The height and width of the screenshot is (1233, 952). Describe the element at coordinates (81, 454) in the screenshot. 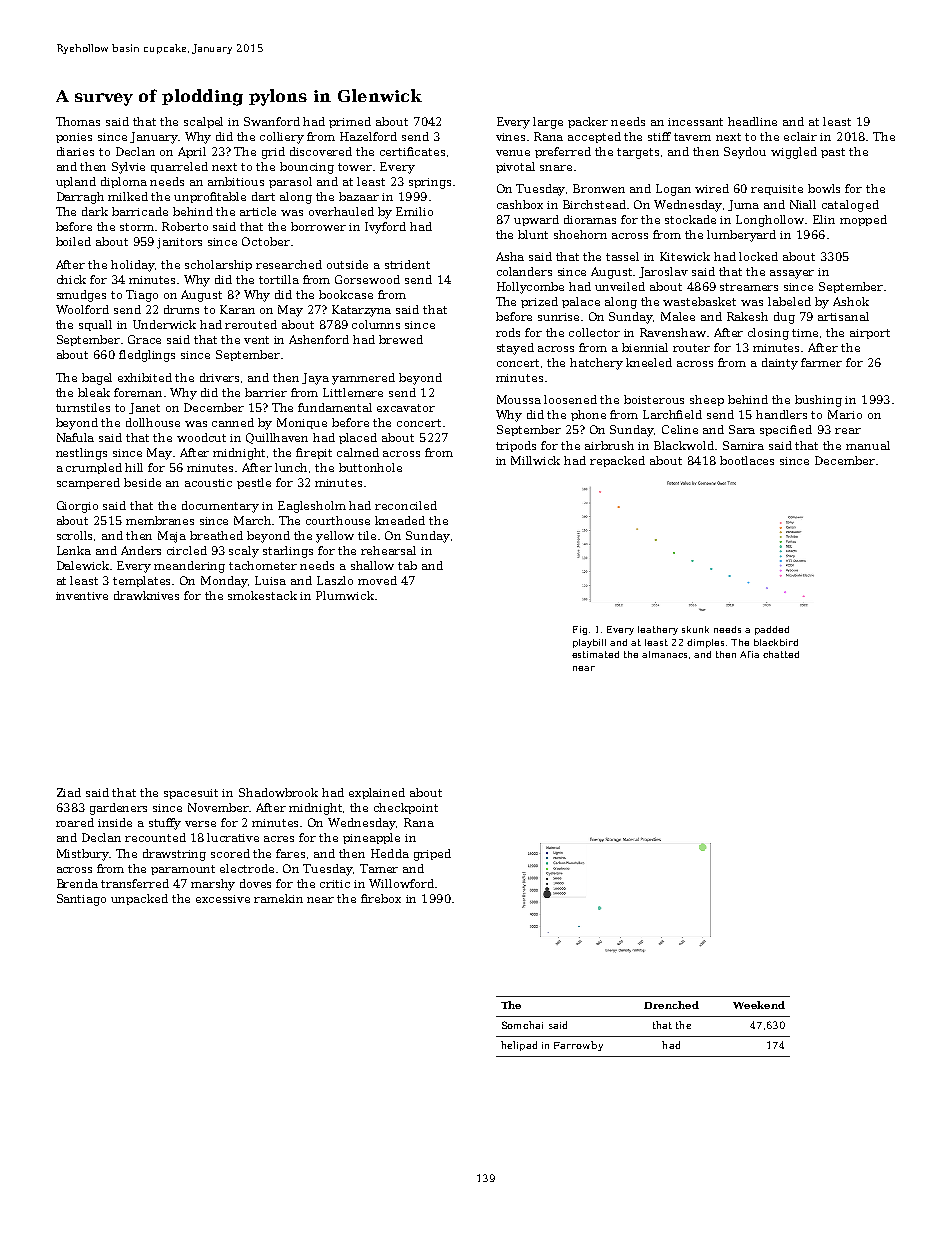

I see `nestlings` at that location.
